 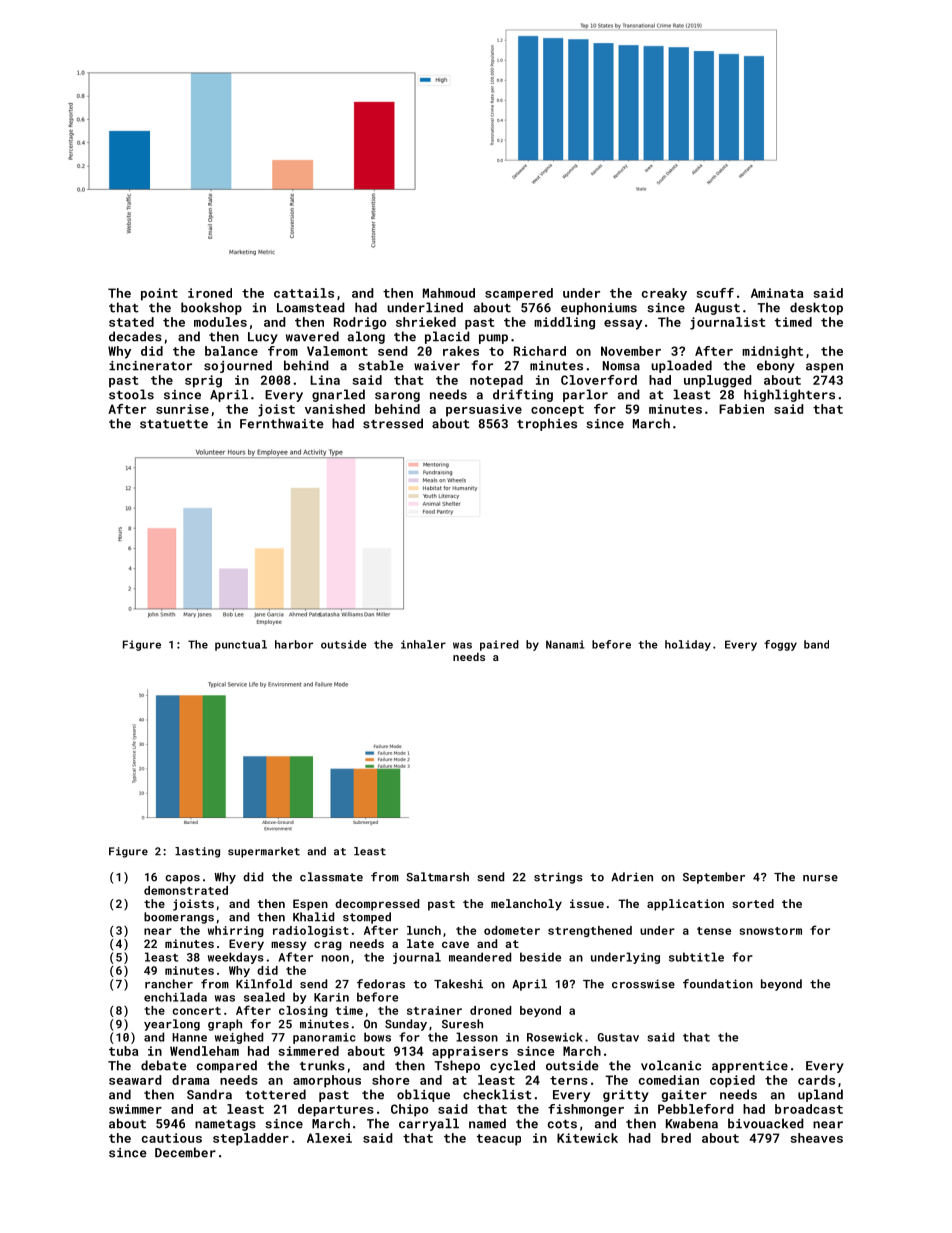 I want to click on cautious, so click(x=172, y=1138).
